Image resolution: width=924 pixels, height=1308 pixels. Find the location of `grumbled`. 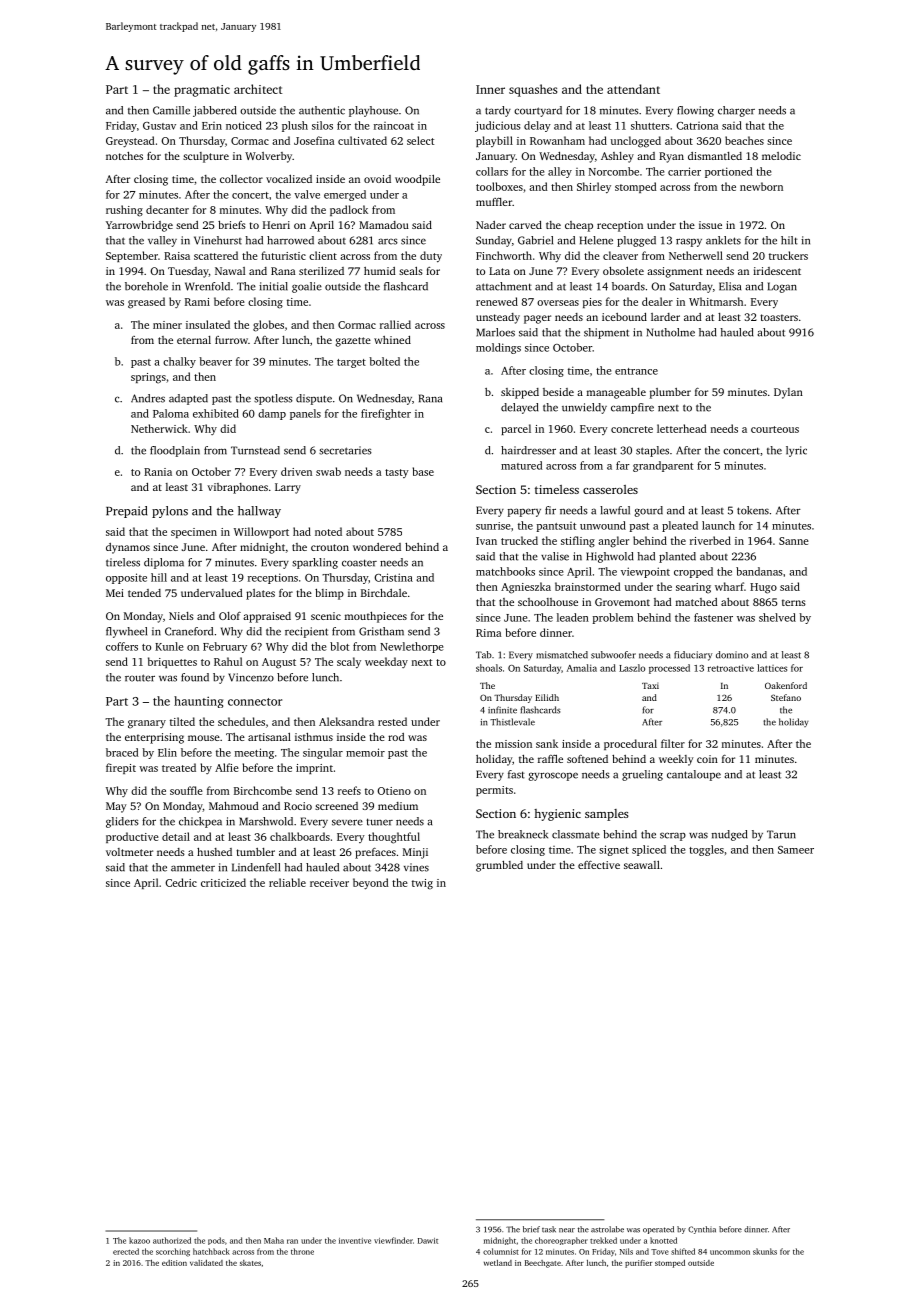

grumbled is located at coordinates (499, 866).
